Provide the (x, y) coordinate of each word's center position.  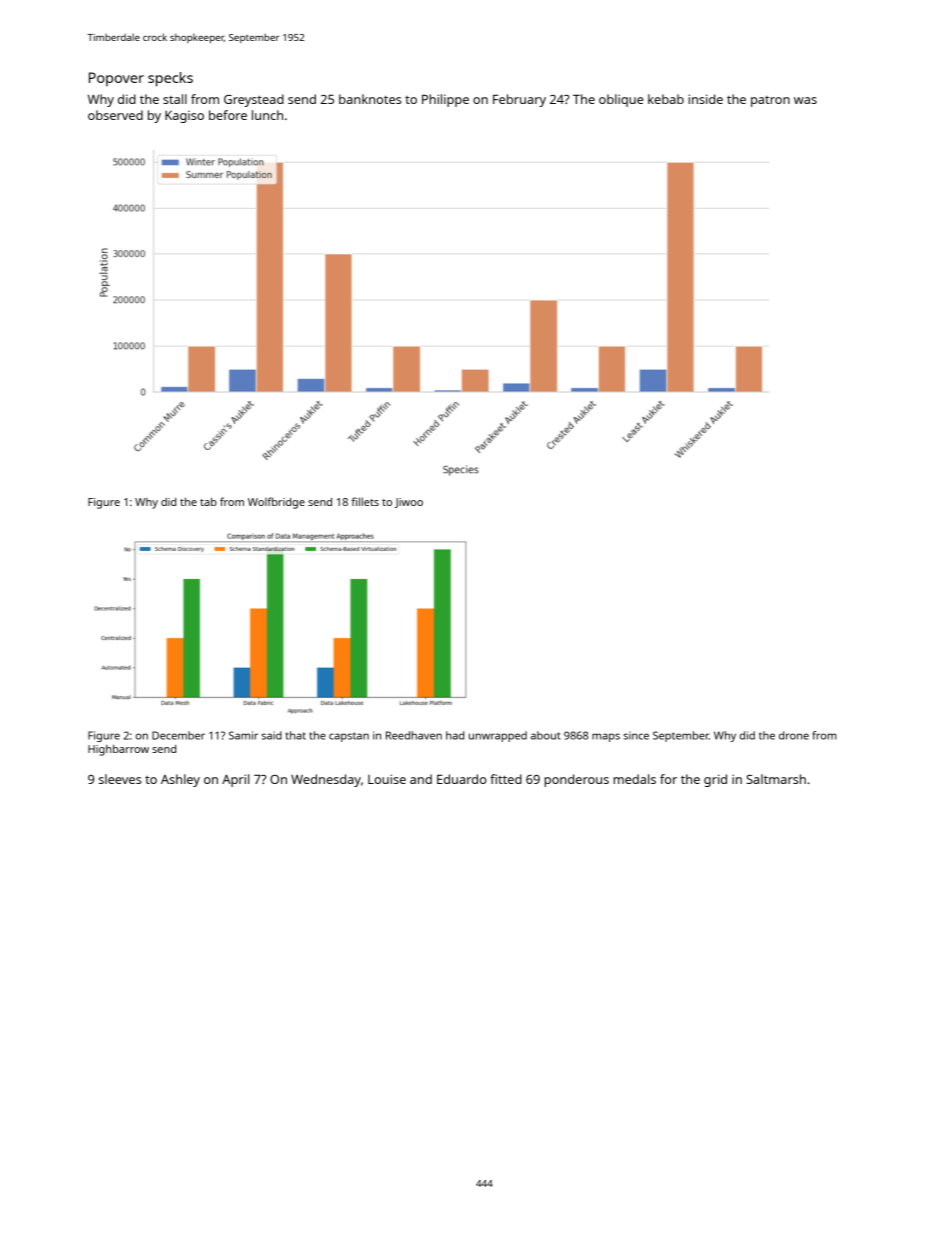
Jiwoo (409, 503)
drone (794, 735)
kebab (666, 99)
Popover (116, 79)
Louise (387, 779)
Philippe (445, 100)
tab (208, 502)
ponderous (576, 780)
